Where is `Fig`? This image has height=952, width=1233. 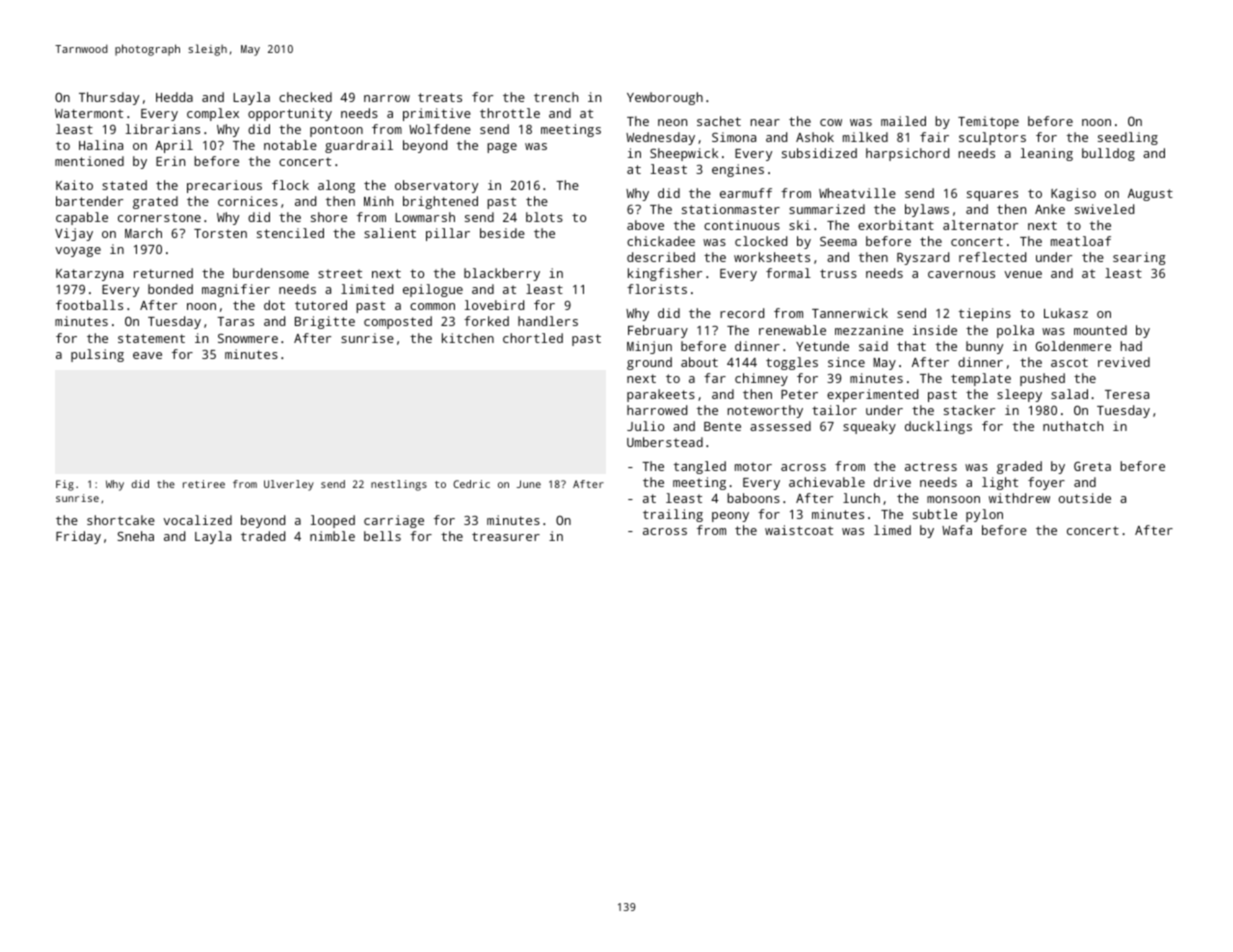
Fig is located at coordinates (65, 485).
